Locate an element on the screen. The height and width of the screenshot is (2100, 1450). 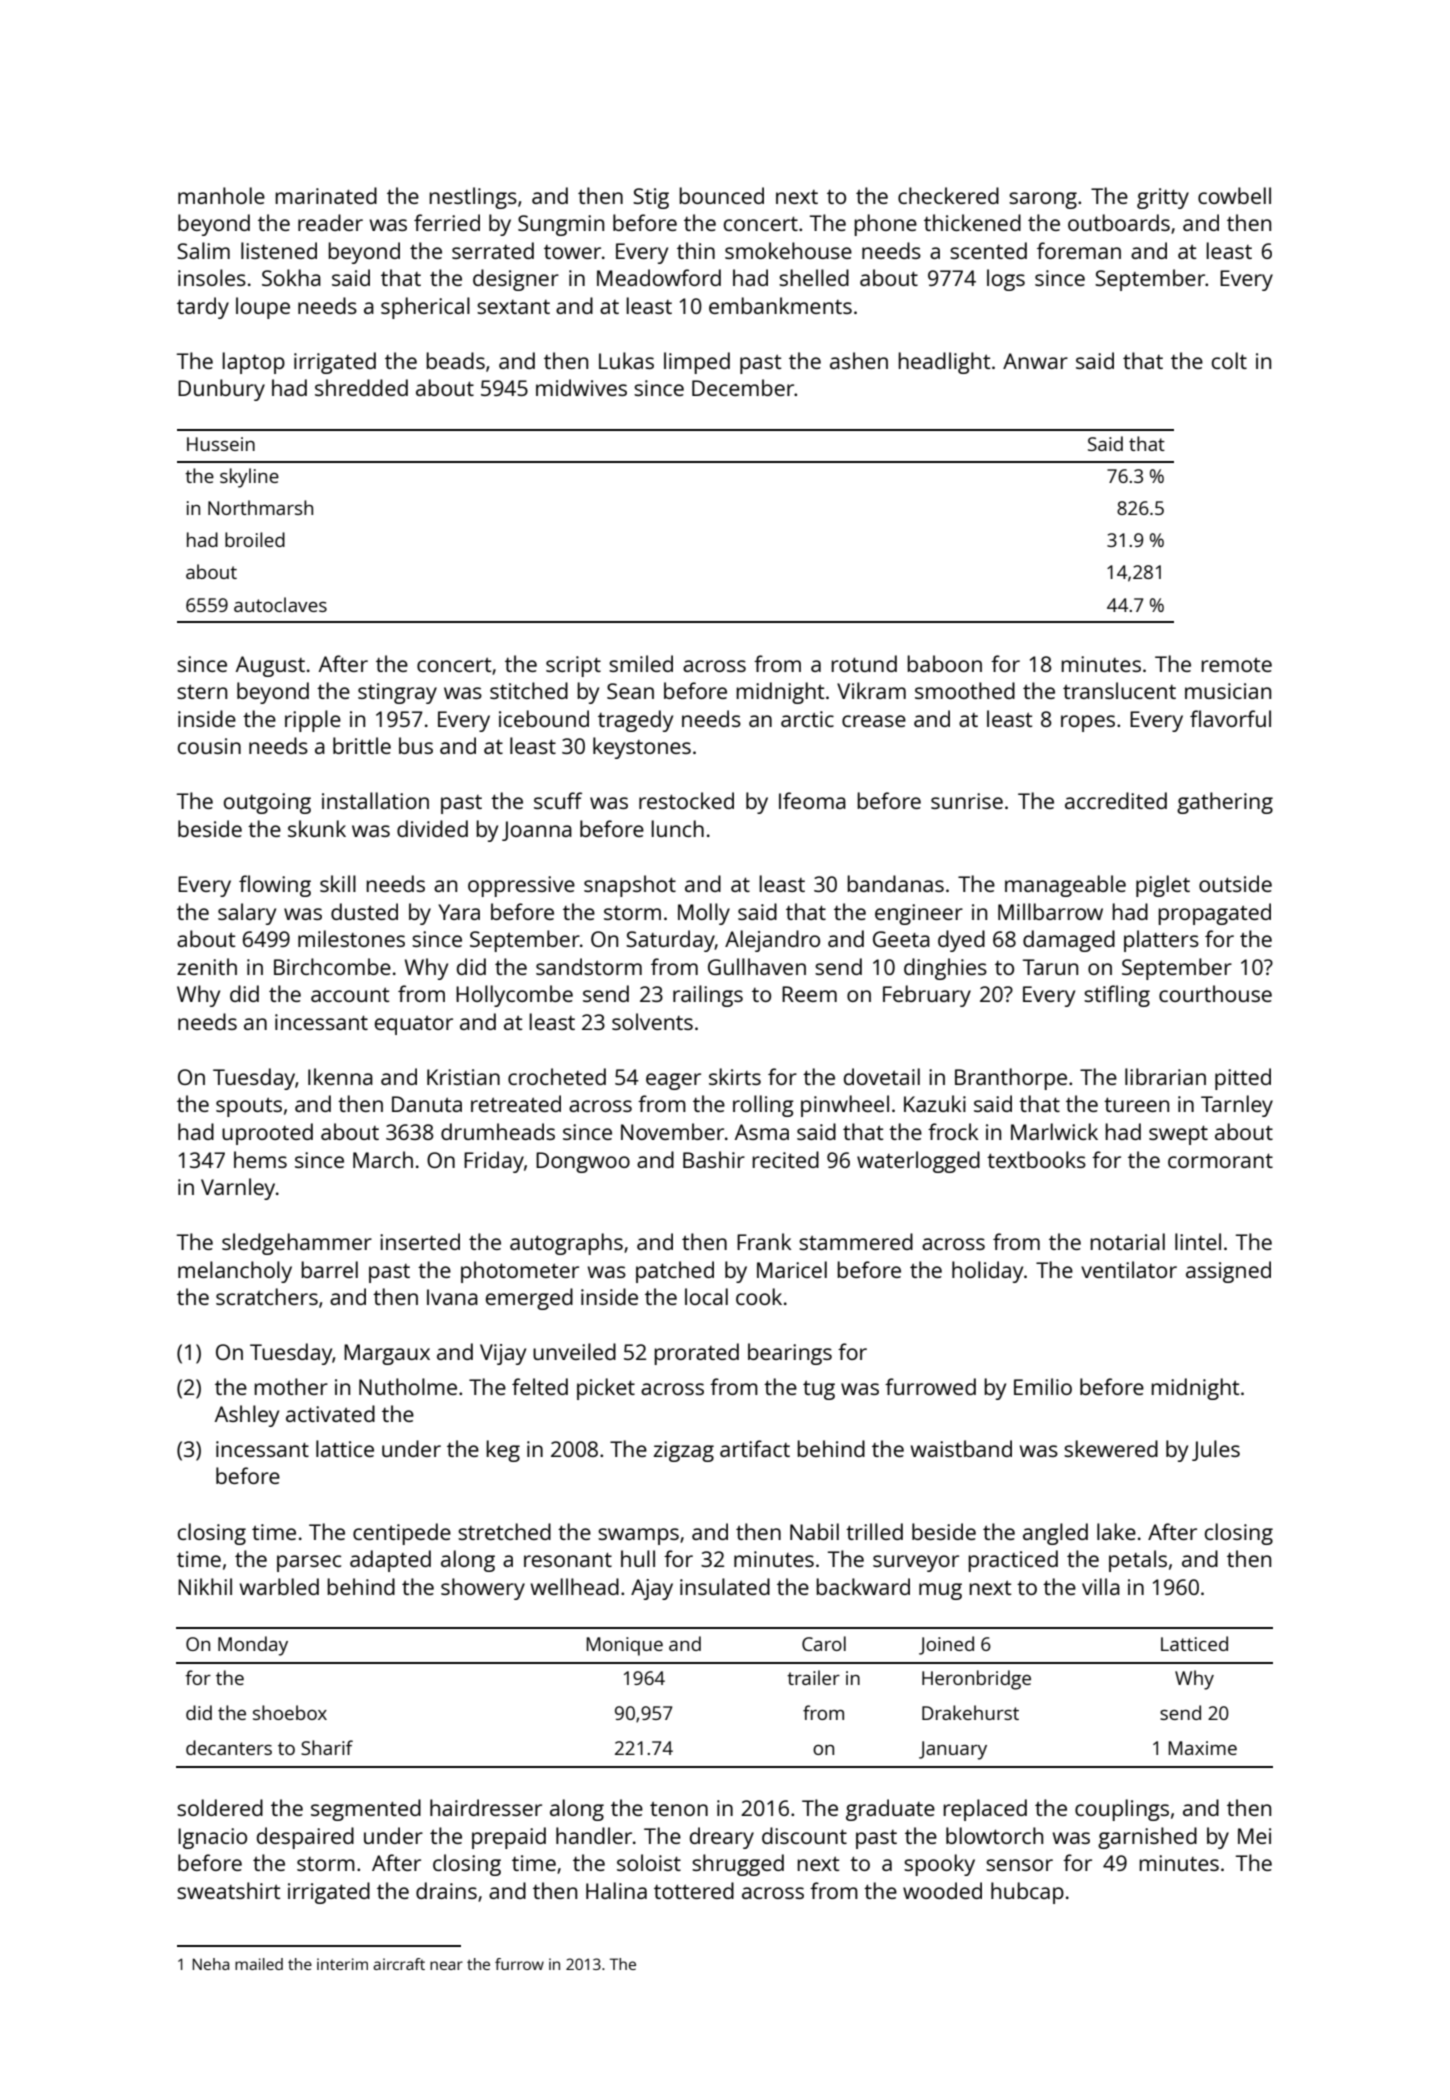
skirts is located at coordinates (735, 1076).
